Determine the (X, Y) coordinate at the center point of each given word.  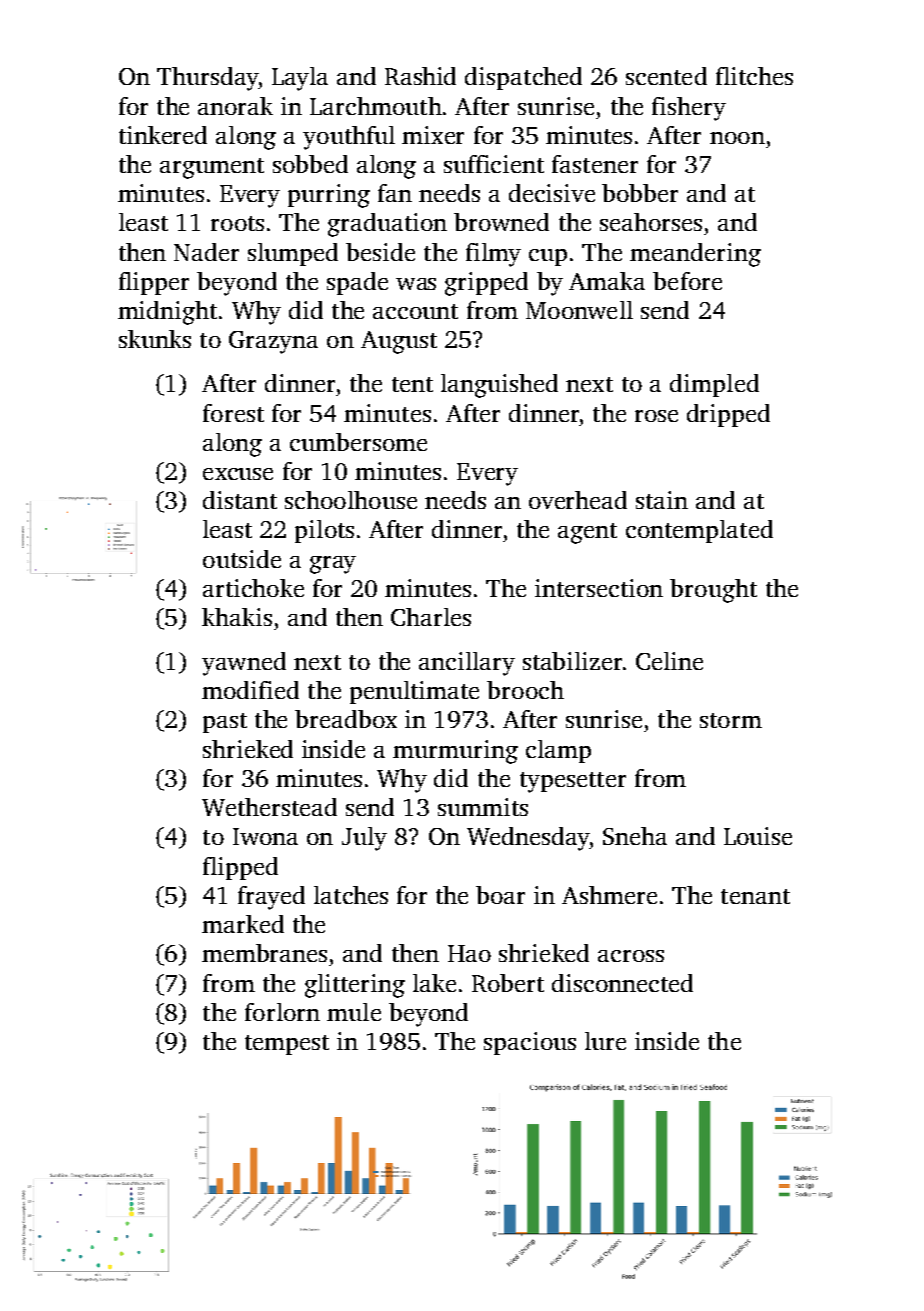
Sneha (635, 836)
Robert (508, 983)
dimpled (714, 385)
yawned (244, 664)
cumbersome (358, 442)
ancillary (467, 664)
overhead (578, 500)
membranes (264, 953)
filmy (493, 255)
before (687, 281)
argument (212, 168)
